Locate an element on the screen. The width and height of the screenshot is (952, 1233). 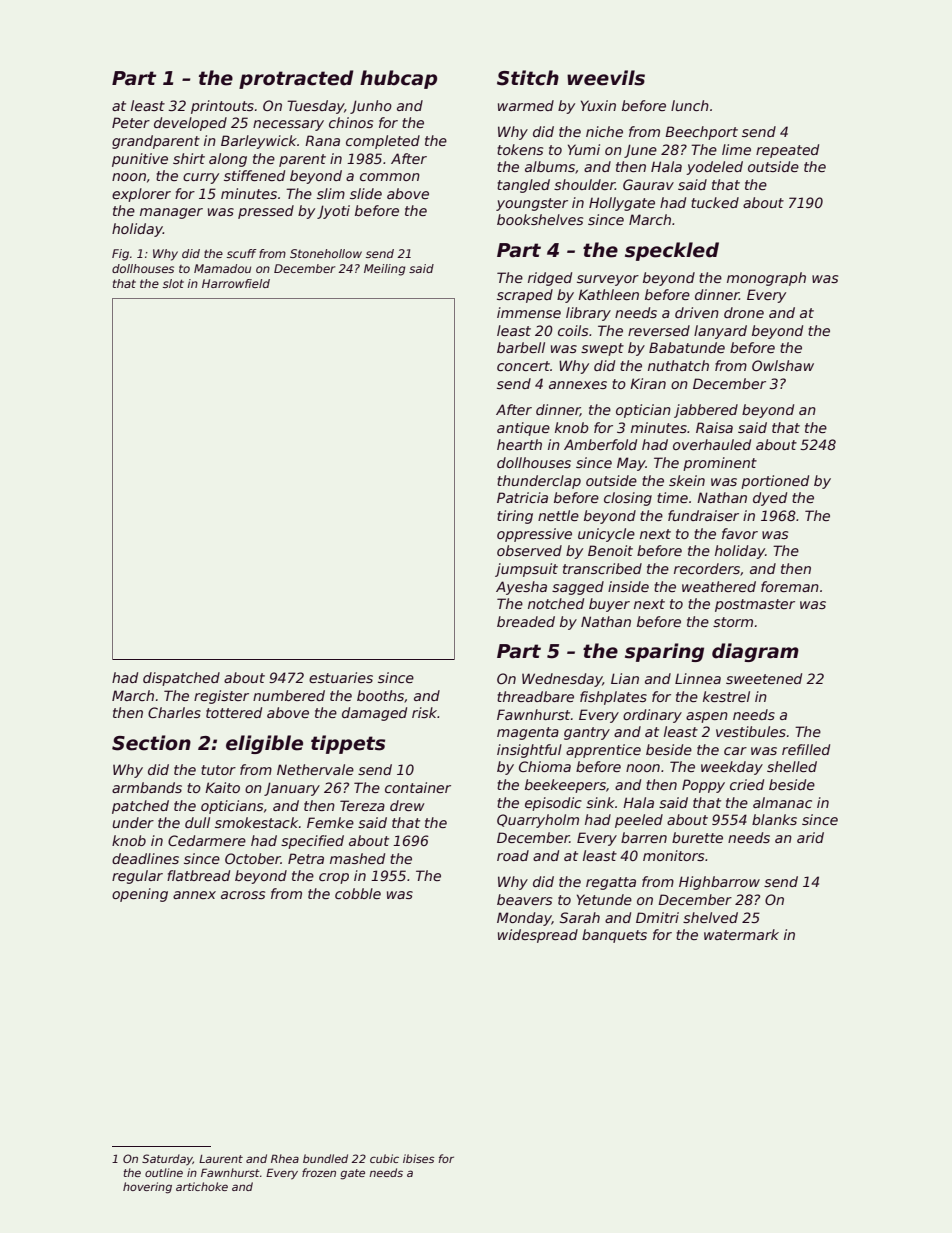
frozen is located at coordinates (319, 1172).
